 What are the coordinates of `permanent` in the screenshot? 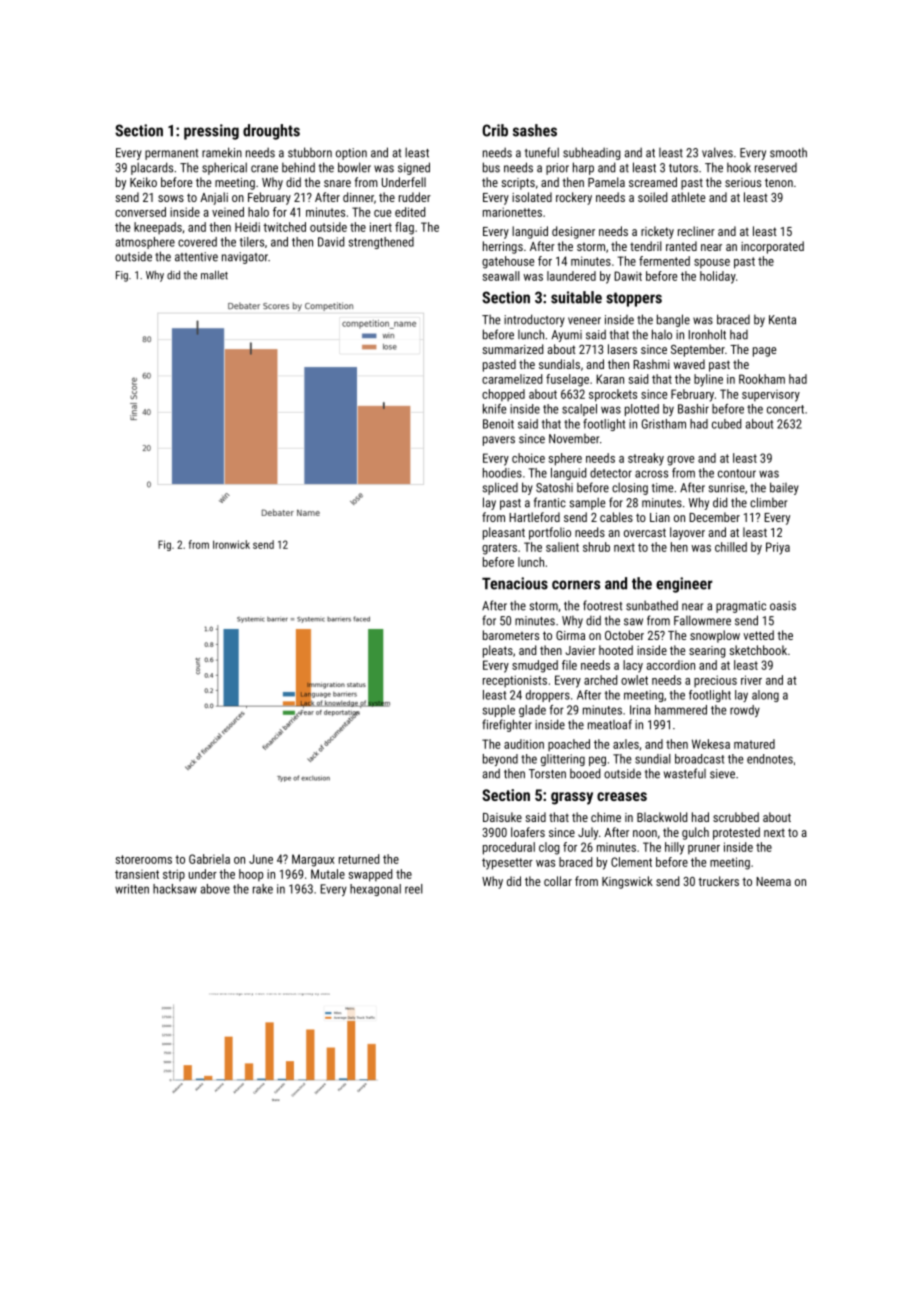 It's located at (171, 154).
